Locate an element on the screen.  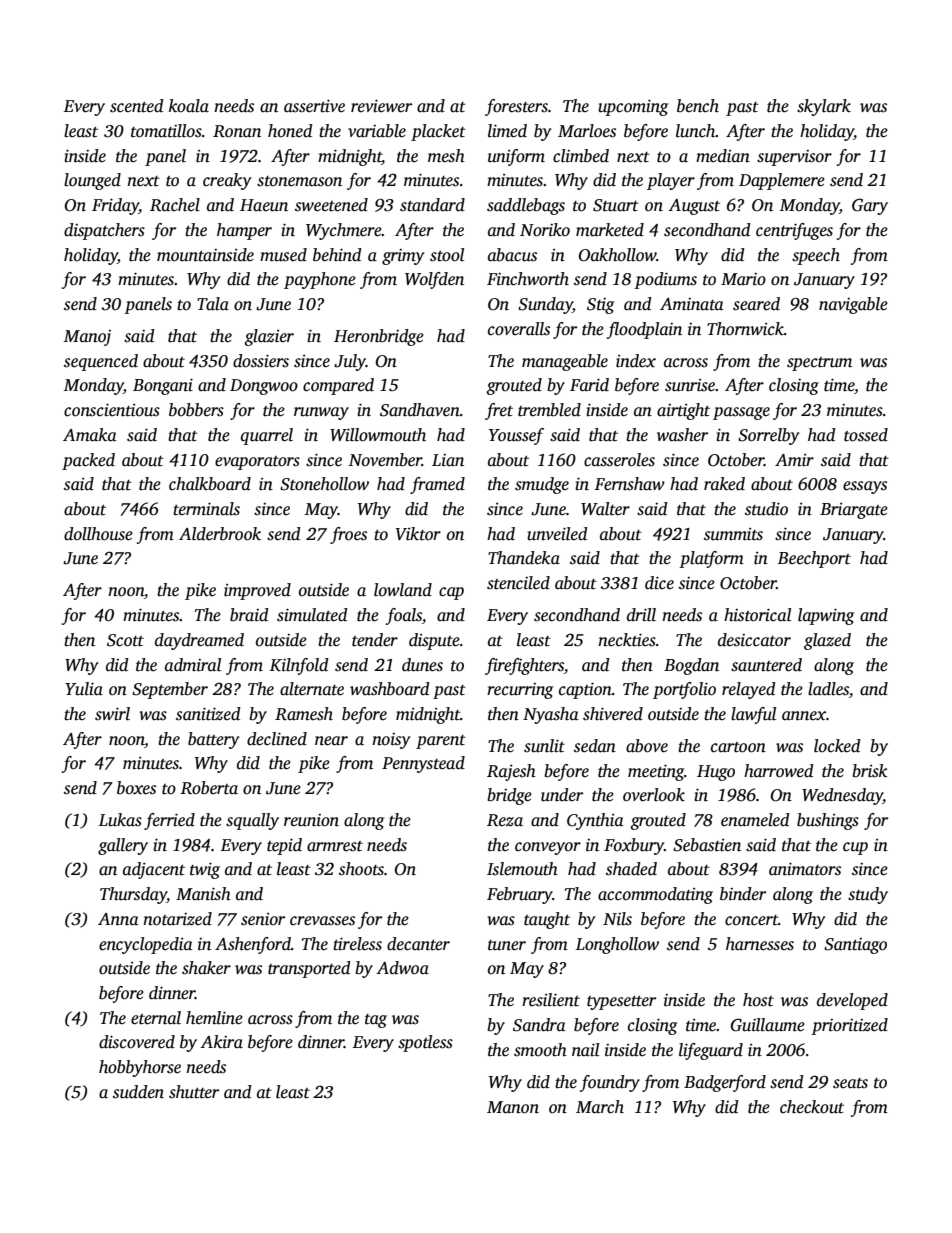
coveralls is located at coordinates (519, 329).
